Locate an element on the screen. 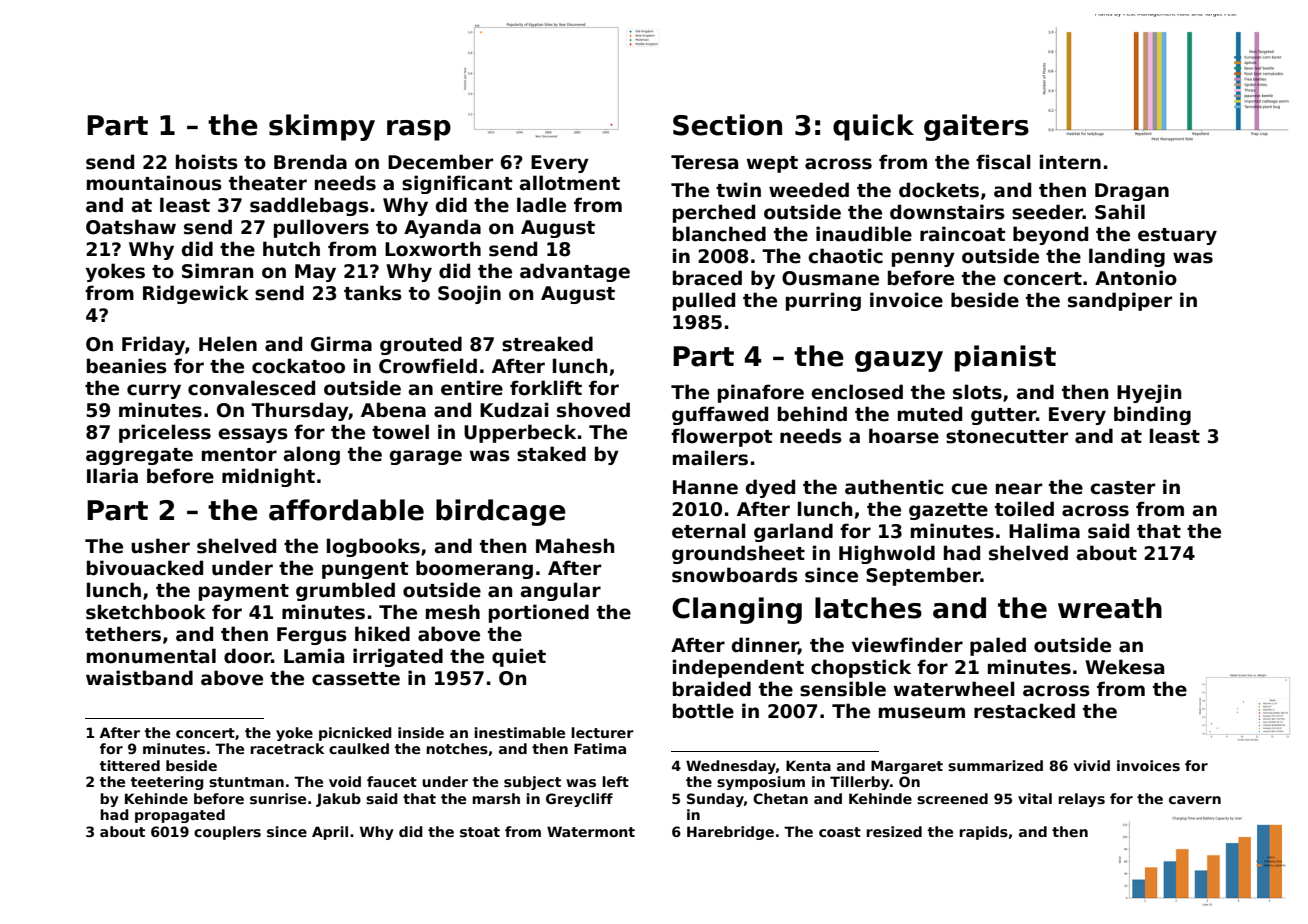  affordable is located at coordinates (346, 510).
